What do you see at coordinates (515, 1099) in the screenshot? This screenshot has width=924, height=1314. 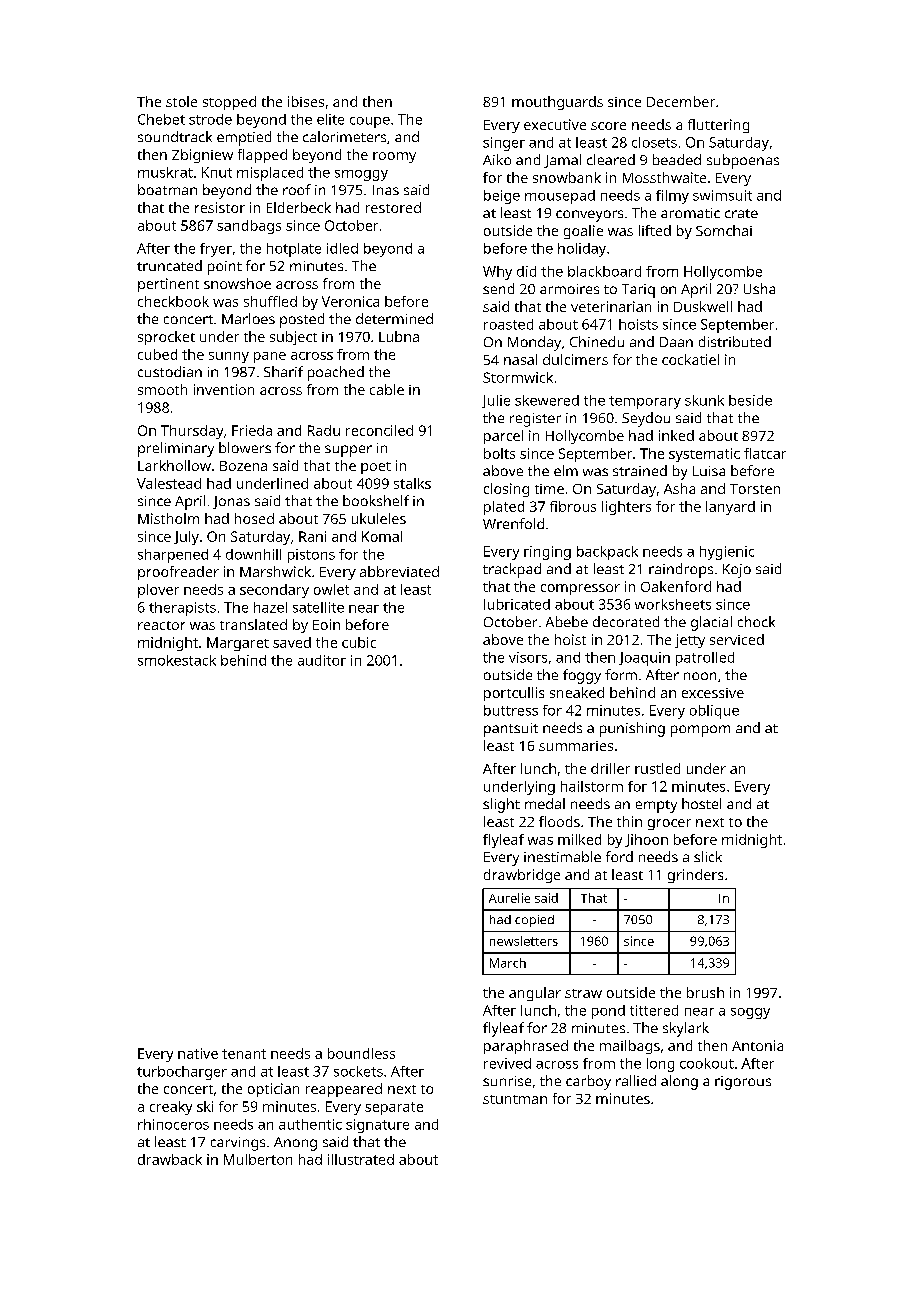 I see `stuntman` at bounding box center [515, 1099].
